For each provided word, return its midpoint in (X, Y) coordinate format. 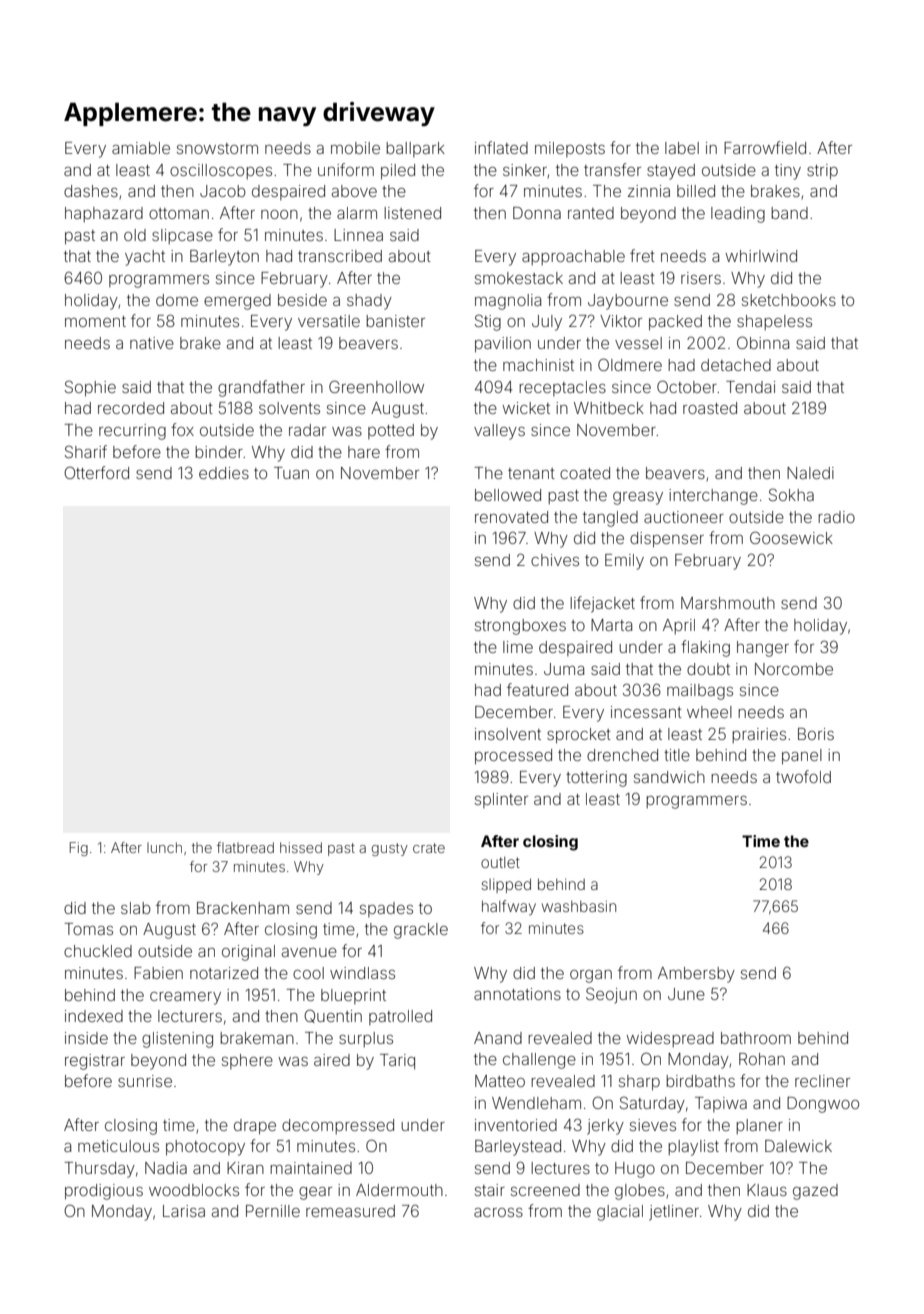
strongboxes (520, 627)
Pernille (273, 1211)
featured (537, 689)
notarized (224, 973)
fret (642, 255)
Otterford (96, 472)
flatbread (245, 847)
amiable (141, 148)
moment (95, 321)
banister (395, 321)
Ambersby (696, 975)
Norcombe (794, 669)
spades (386, 909)
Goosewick (791, 537)
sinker (525, 170)
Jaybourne (628, 302)
